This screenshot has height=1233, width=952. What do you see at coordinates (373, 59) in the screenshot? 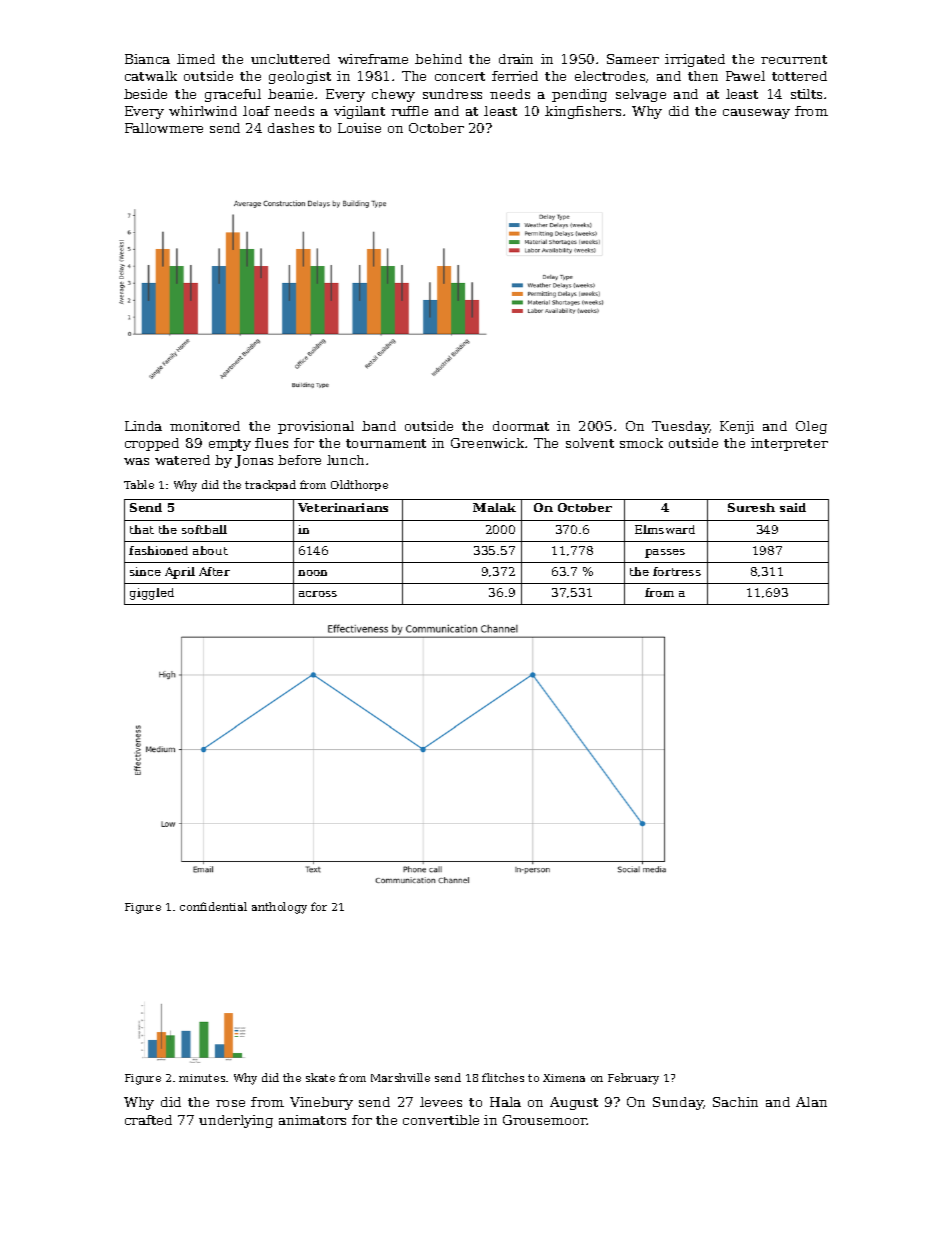
I see `wireframe` at bounding box center [373, 59].
